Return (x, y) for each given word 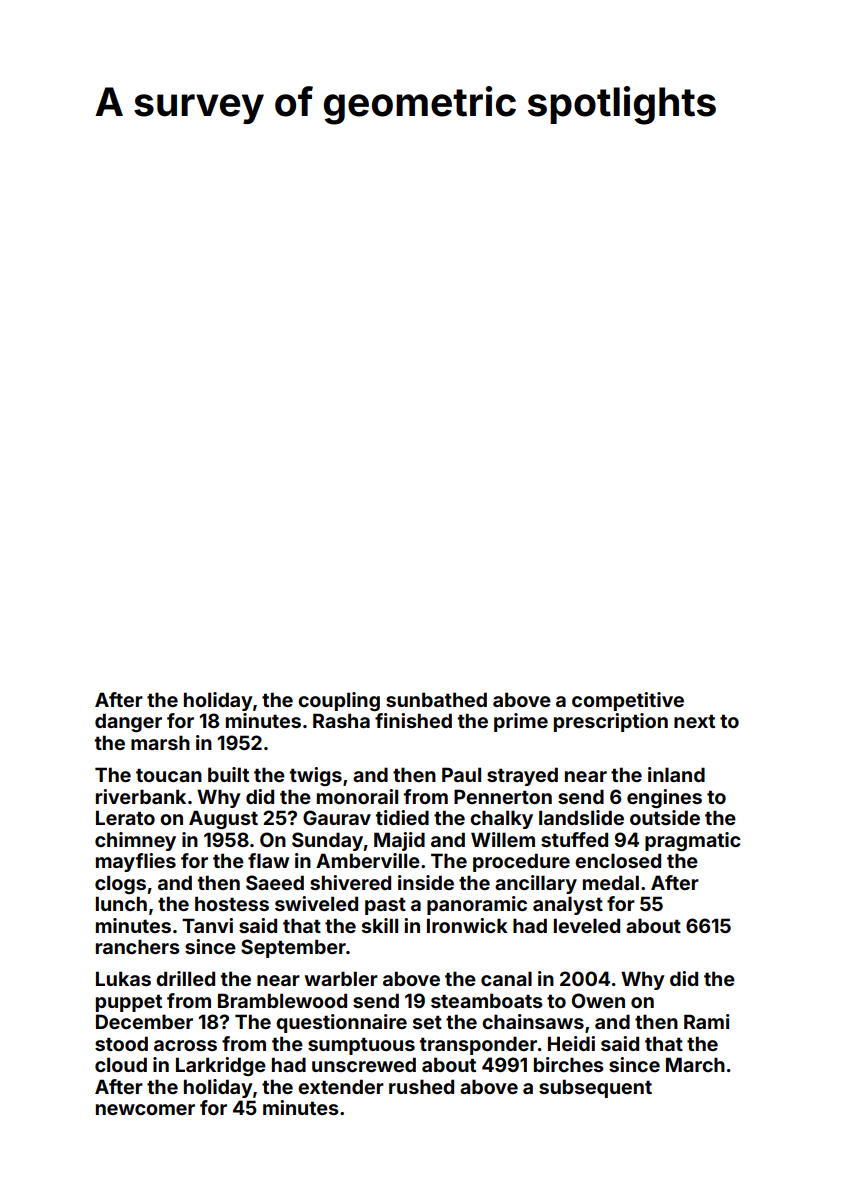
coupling (339, 701)
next (694, 721)
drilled (185, 978)
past (385, 906)
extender (341, 1086)
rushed (421, 1086)
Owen (598, 1000)
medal (611, 882)
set (427, 1022)
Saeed (275, 882)
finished (413, 720)
